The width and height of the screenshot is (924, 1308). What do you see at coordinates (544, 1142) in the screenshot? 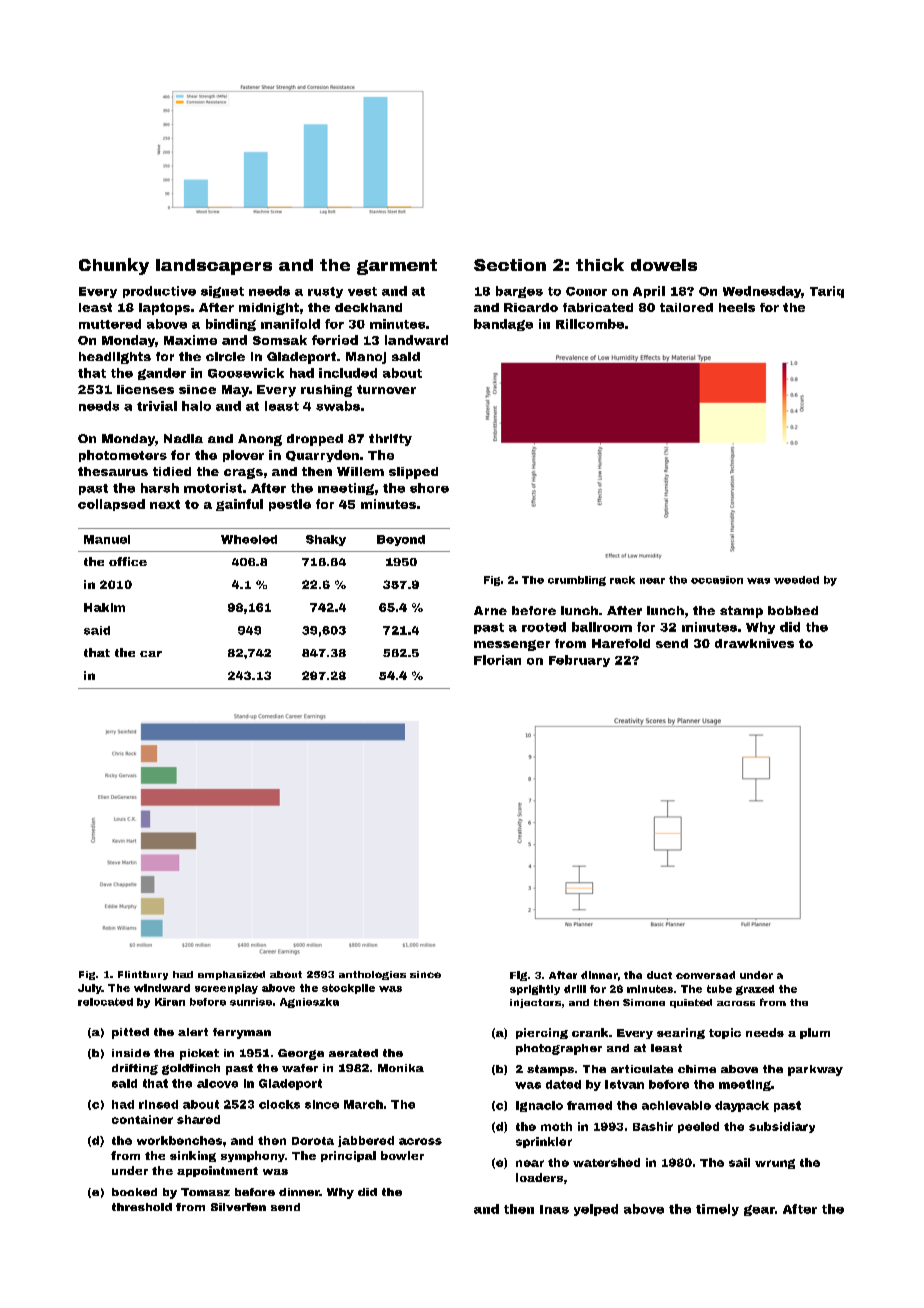
I see `sprinkler` at bounding box center [544, 1142].
